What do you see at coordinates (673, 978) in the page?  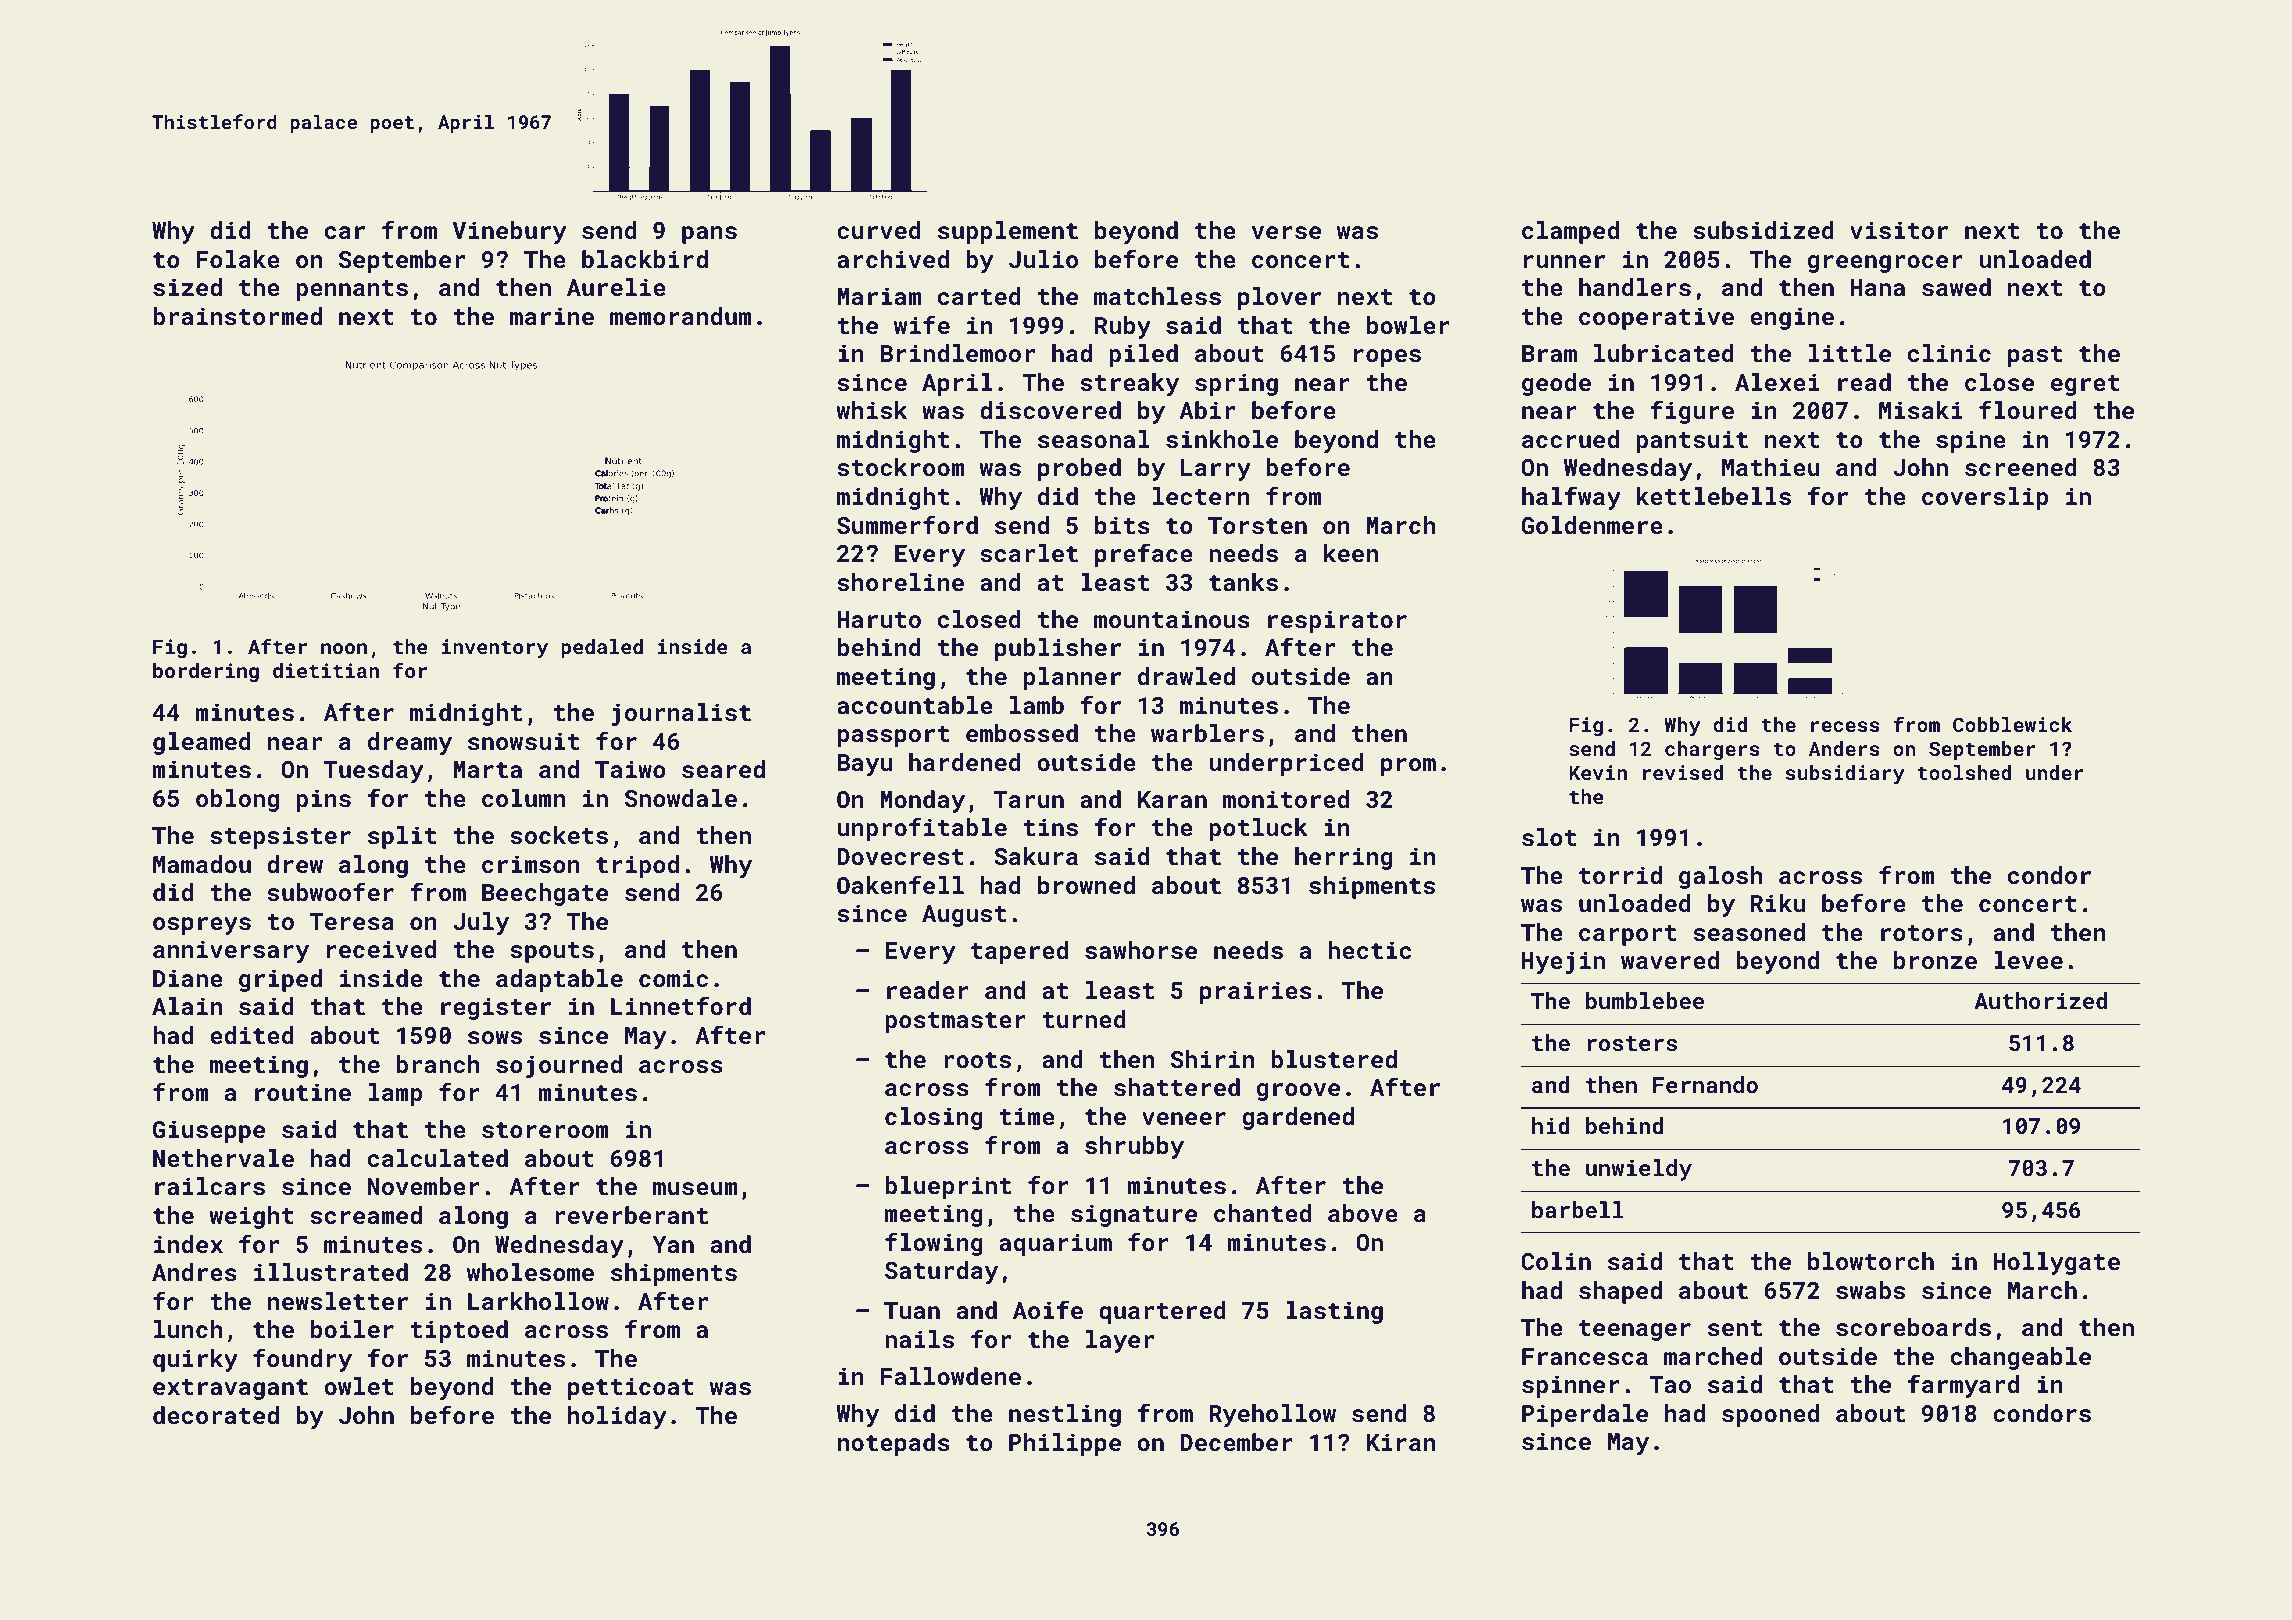 I see `comic` at bounding box center [673, 978].
